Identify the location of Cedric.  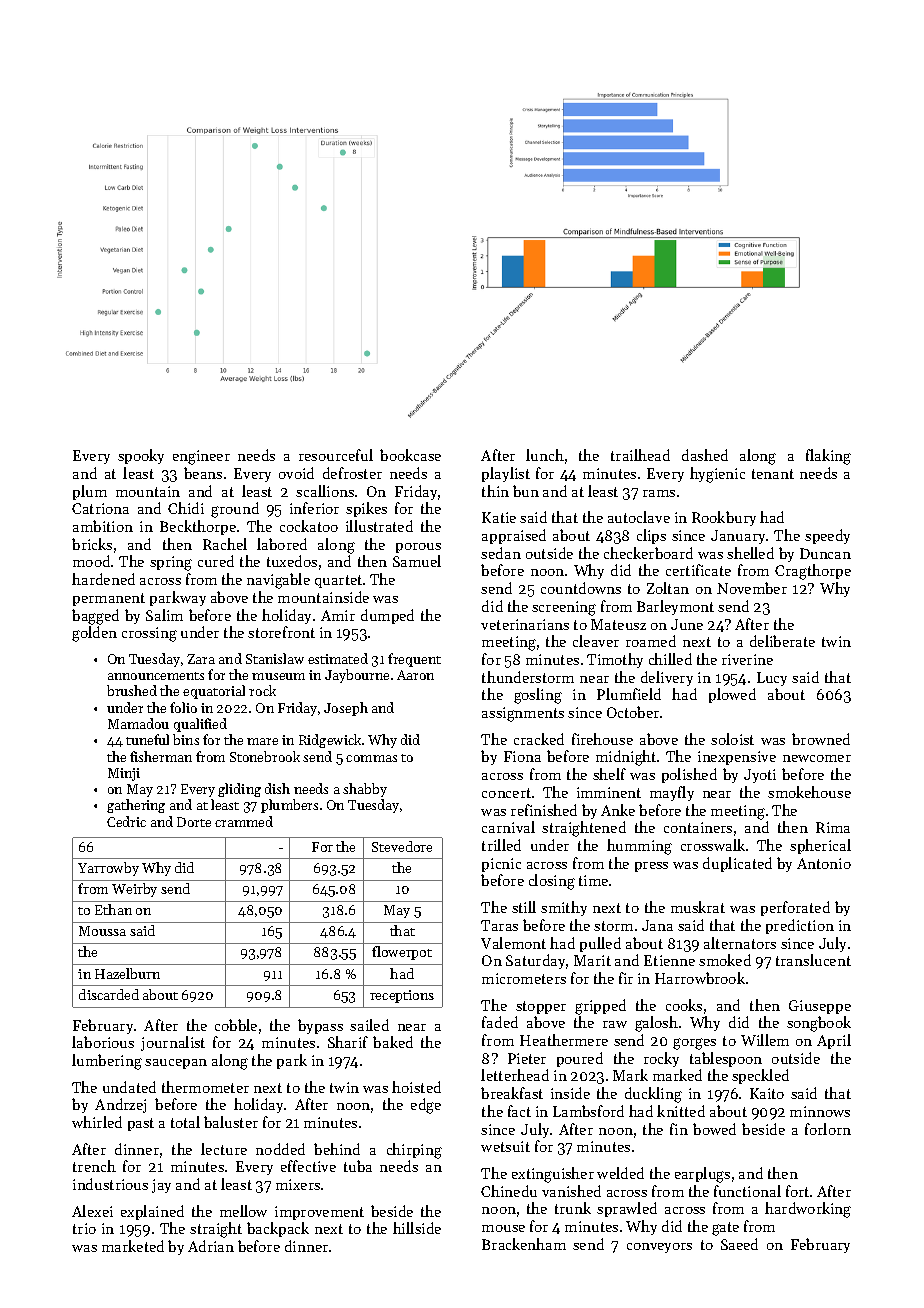
(126, 821).
